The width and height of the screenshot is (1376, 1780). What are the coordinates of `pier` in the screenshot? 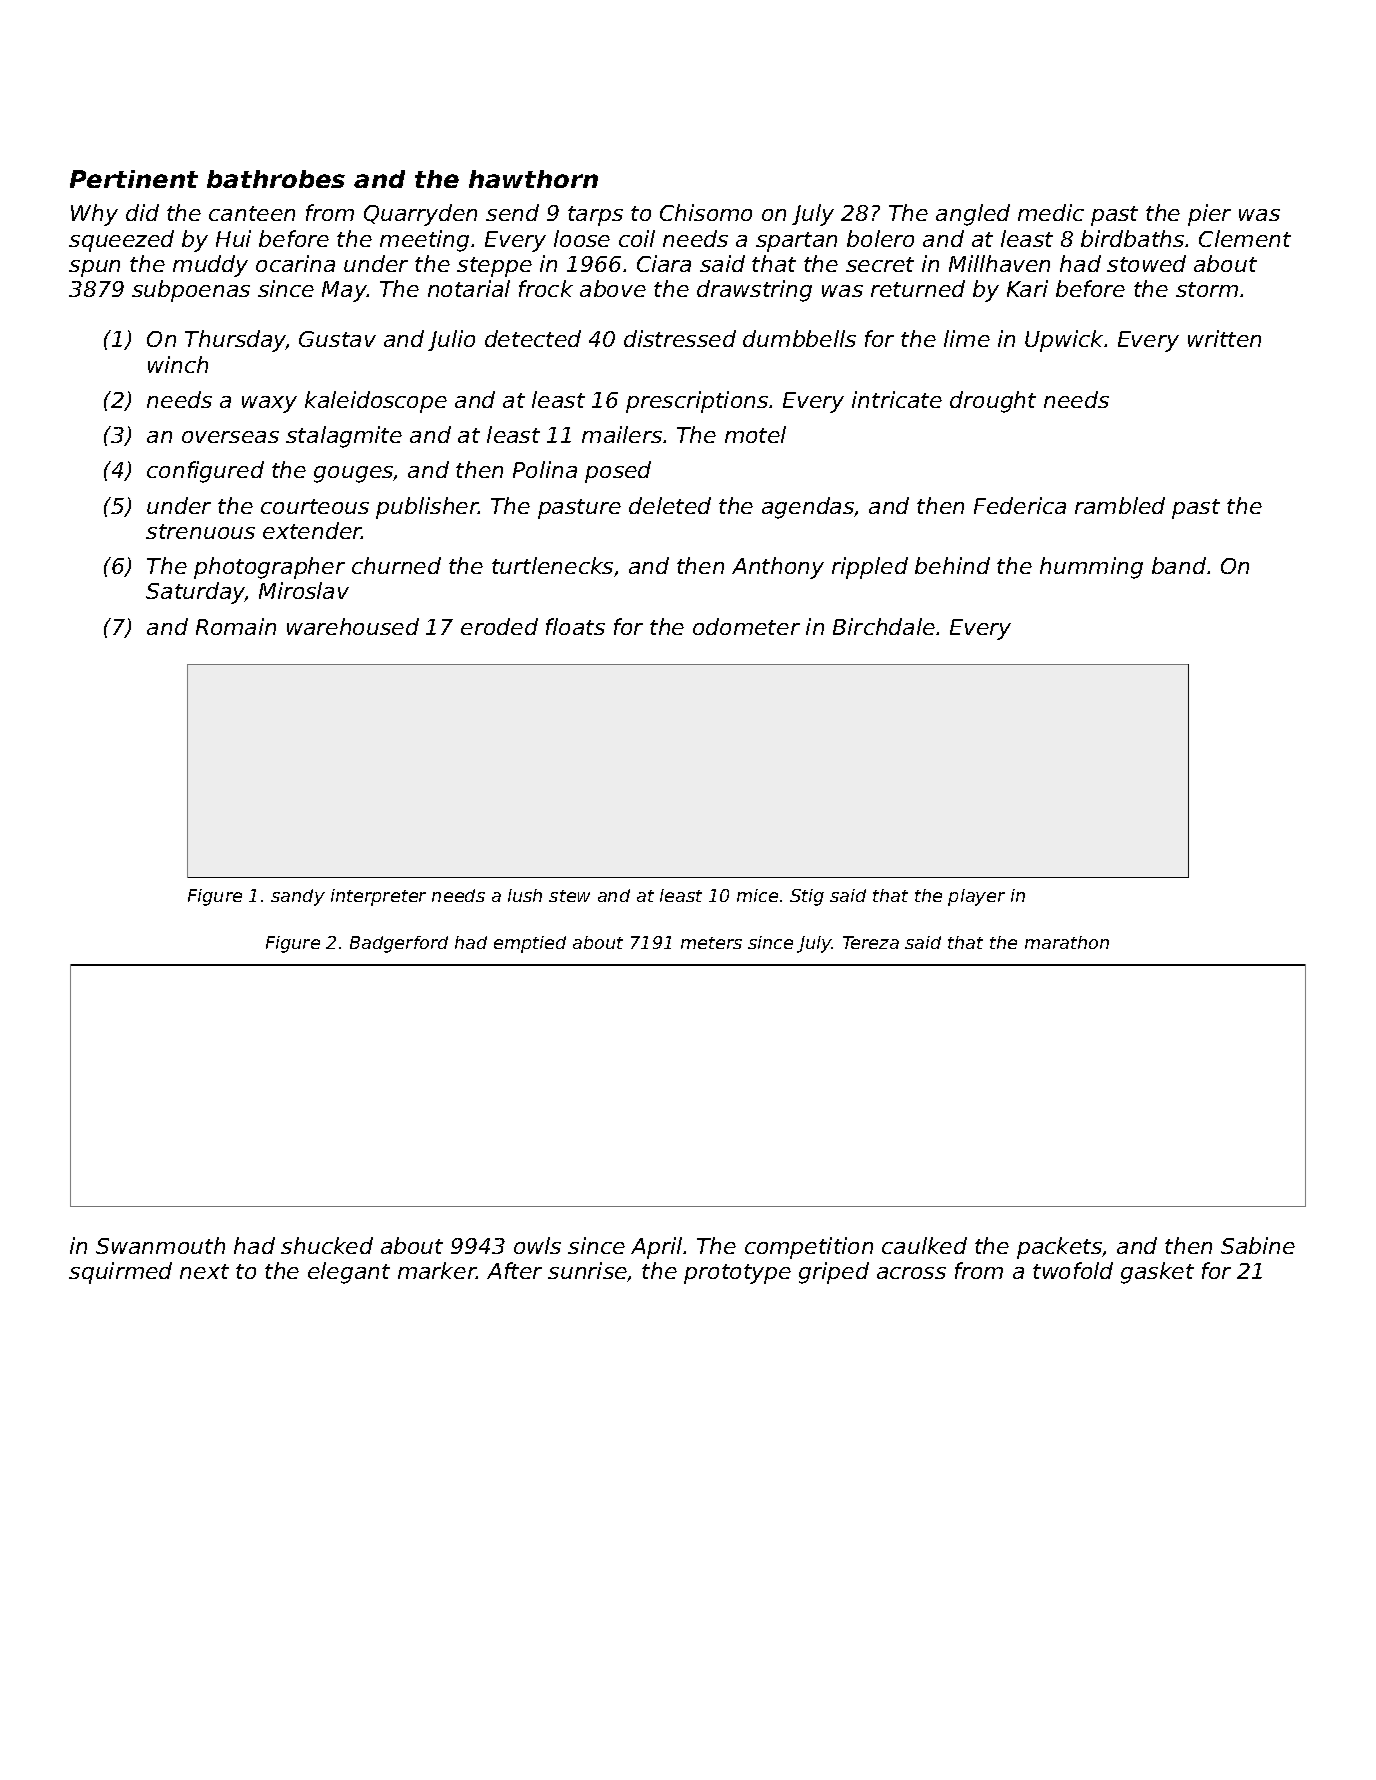 It's located at (1209, 215).
